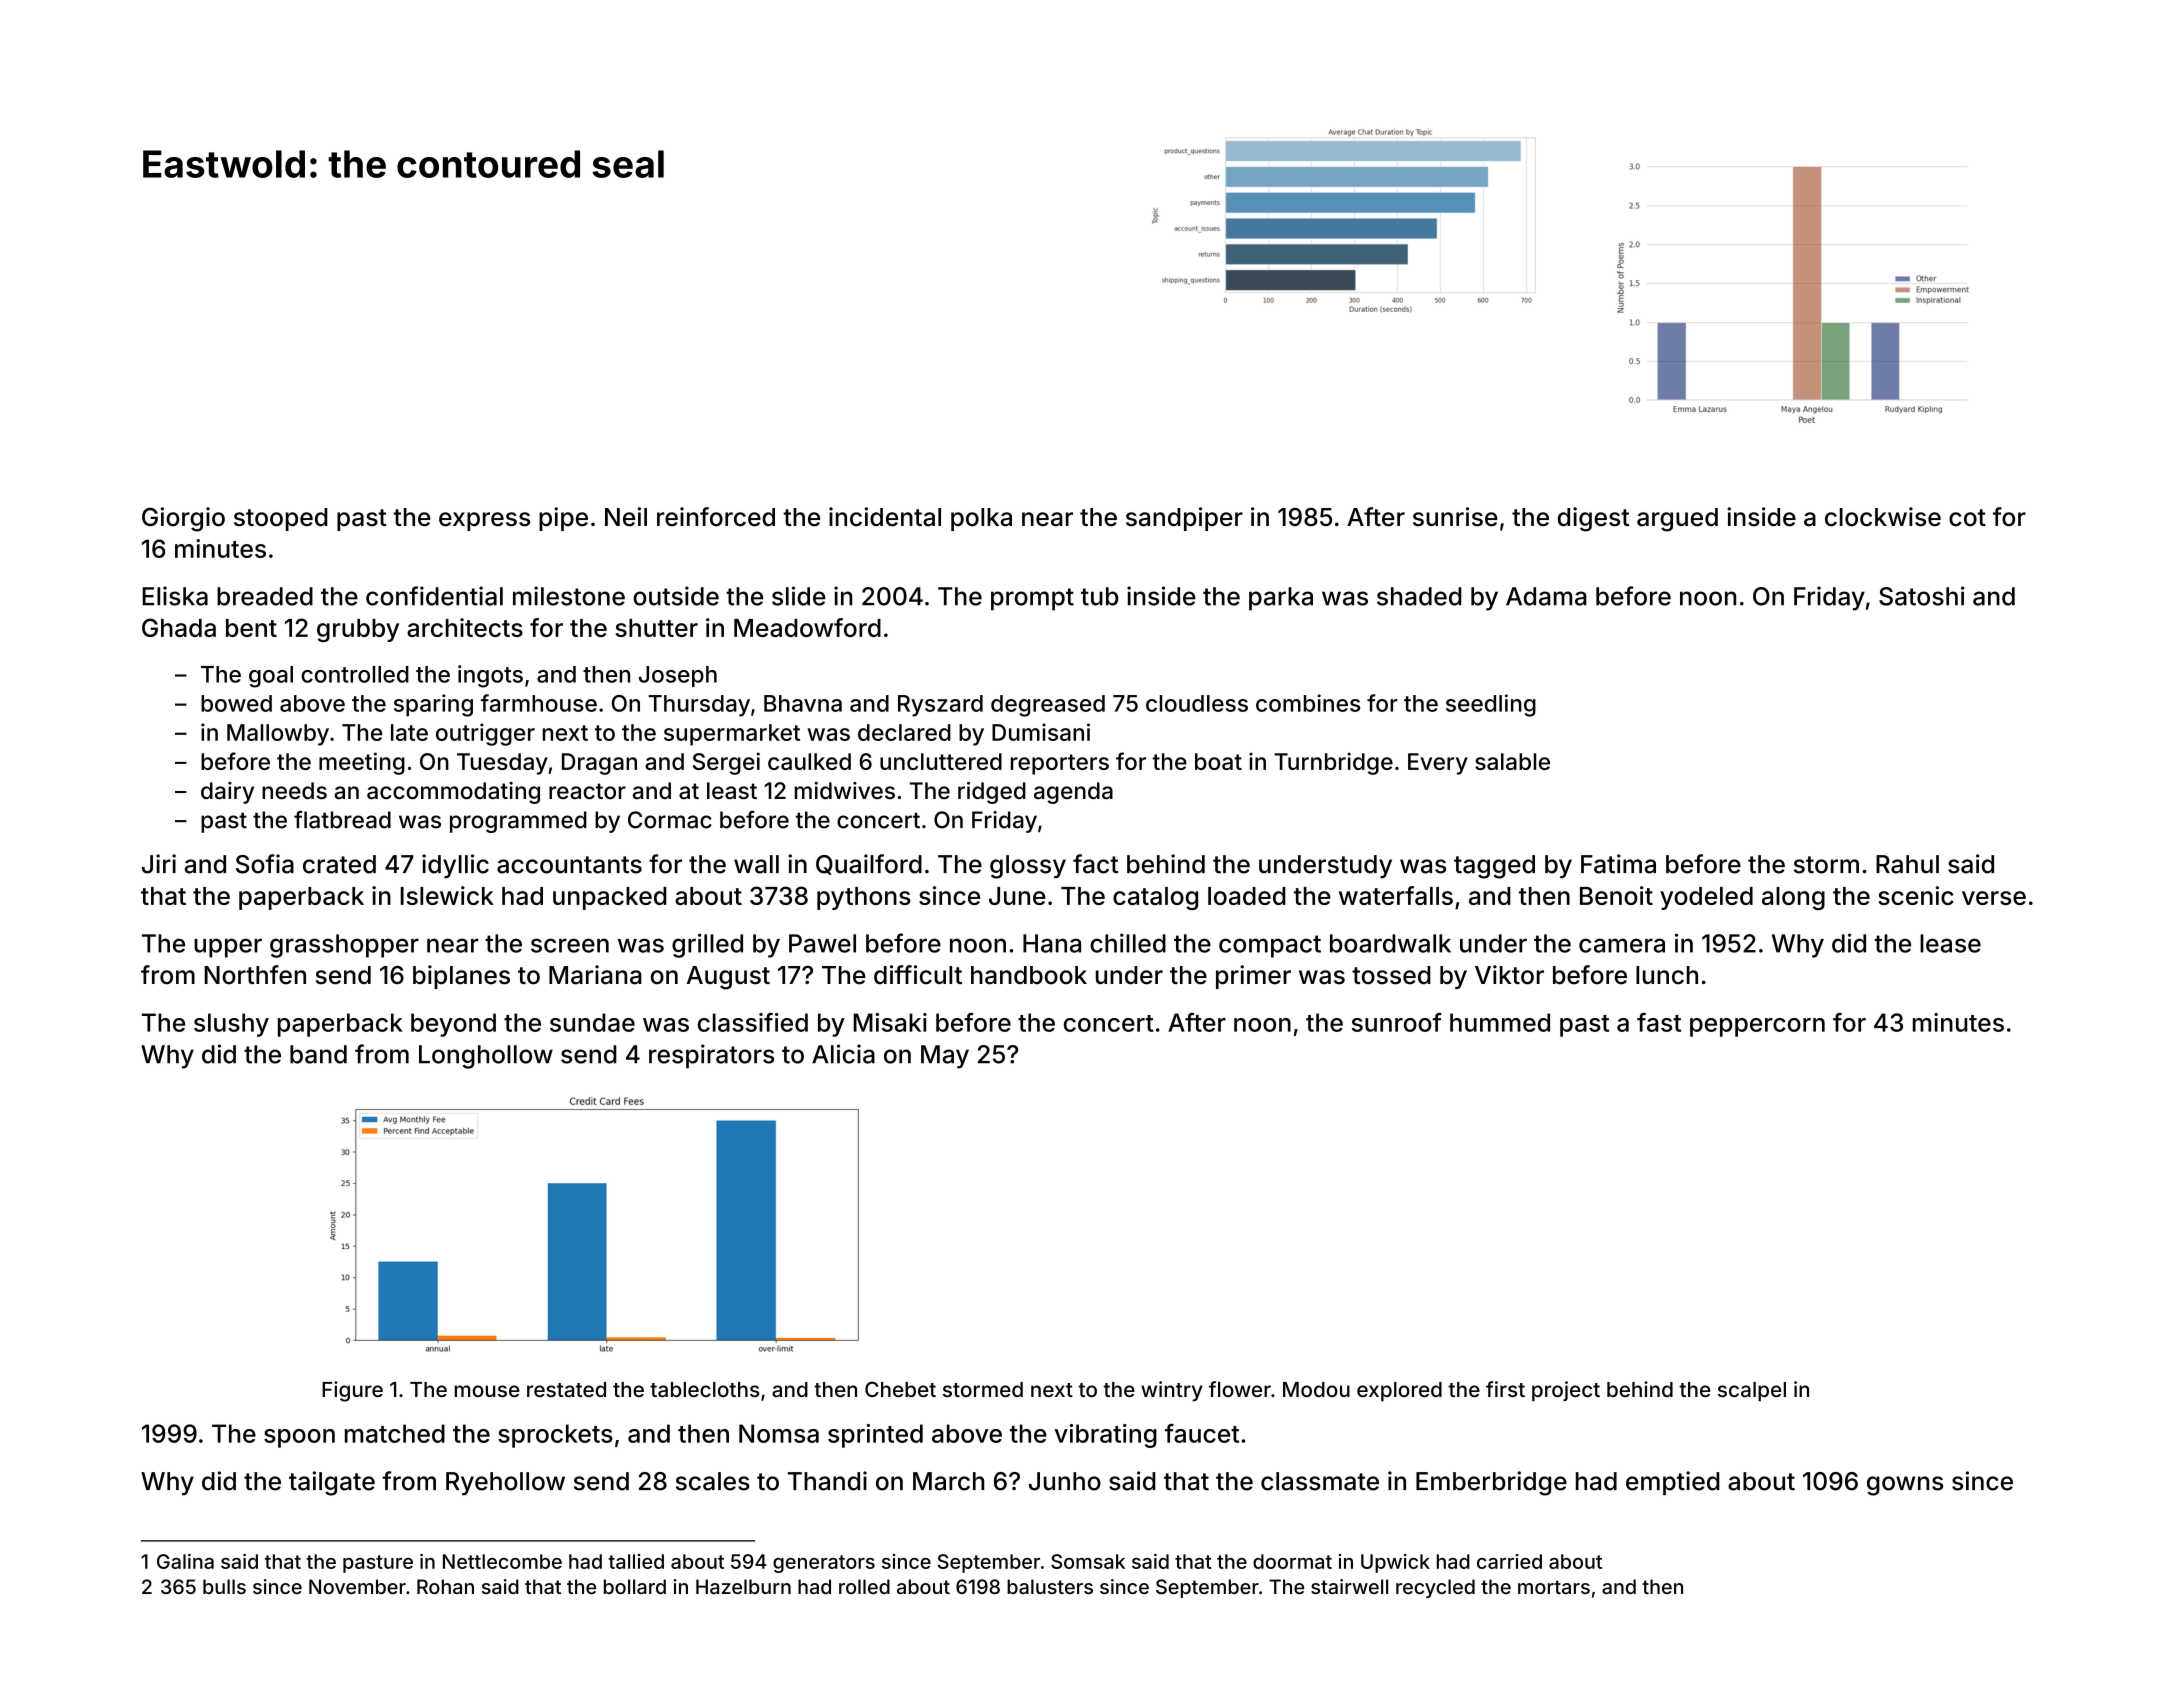 This document has width=2178, height=1683. I want to click on Islewick, so click(447, 895).
